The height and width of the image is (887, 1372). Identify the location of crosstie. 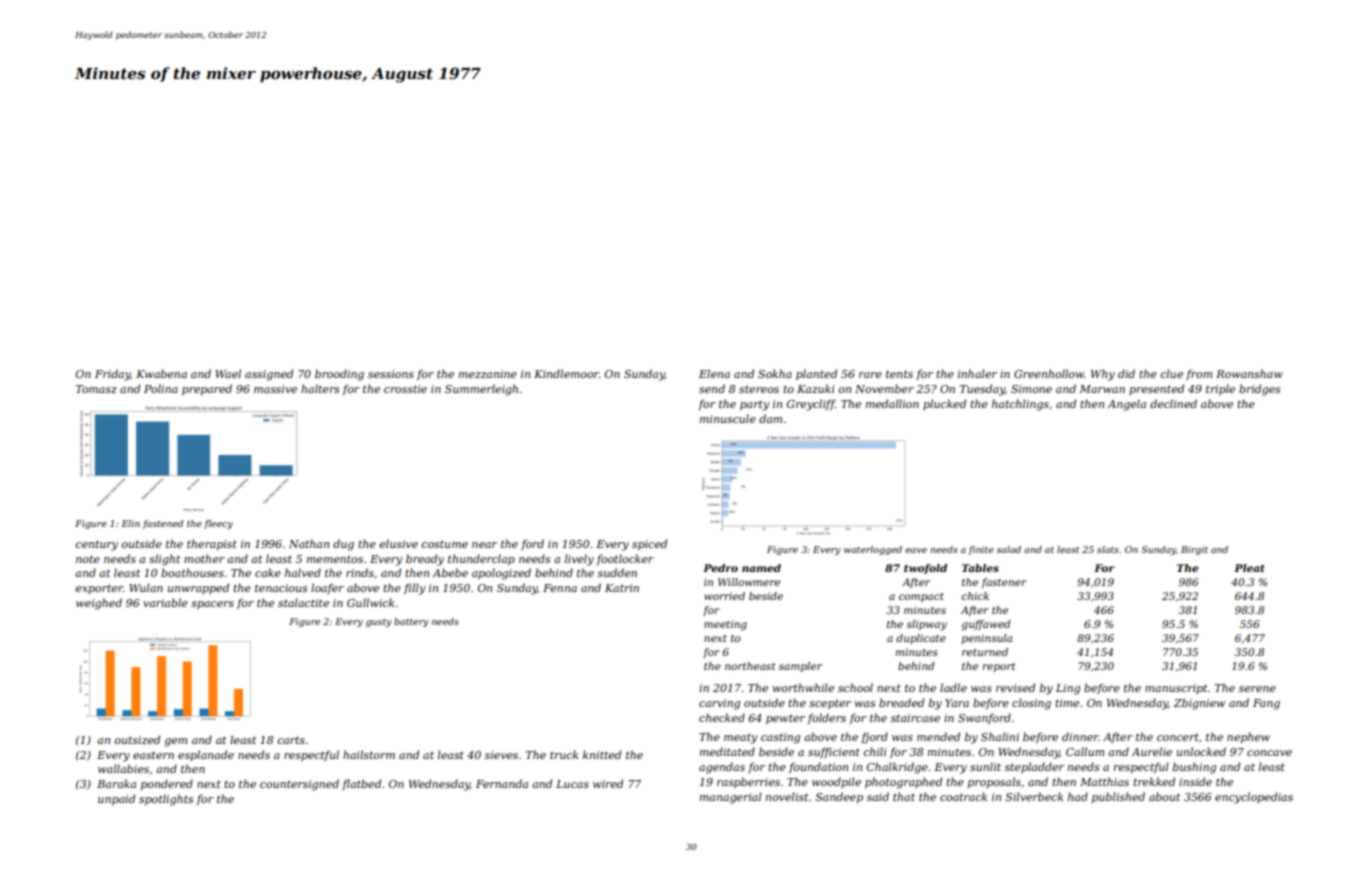
(405, 389).
